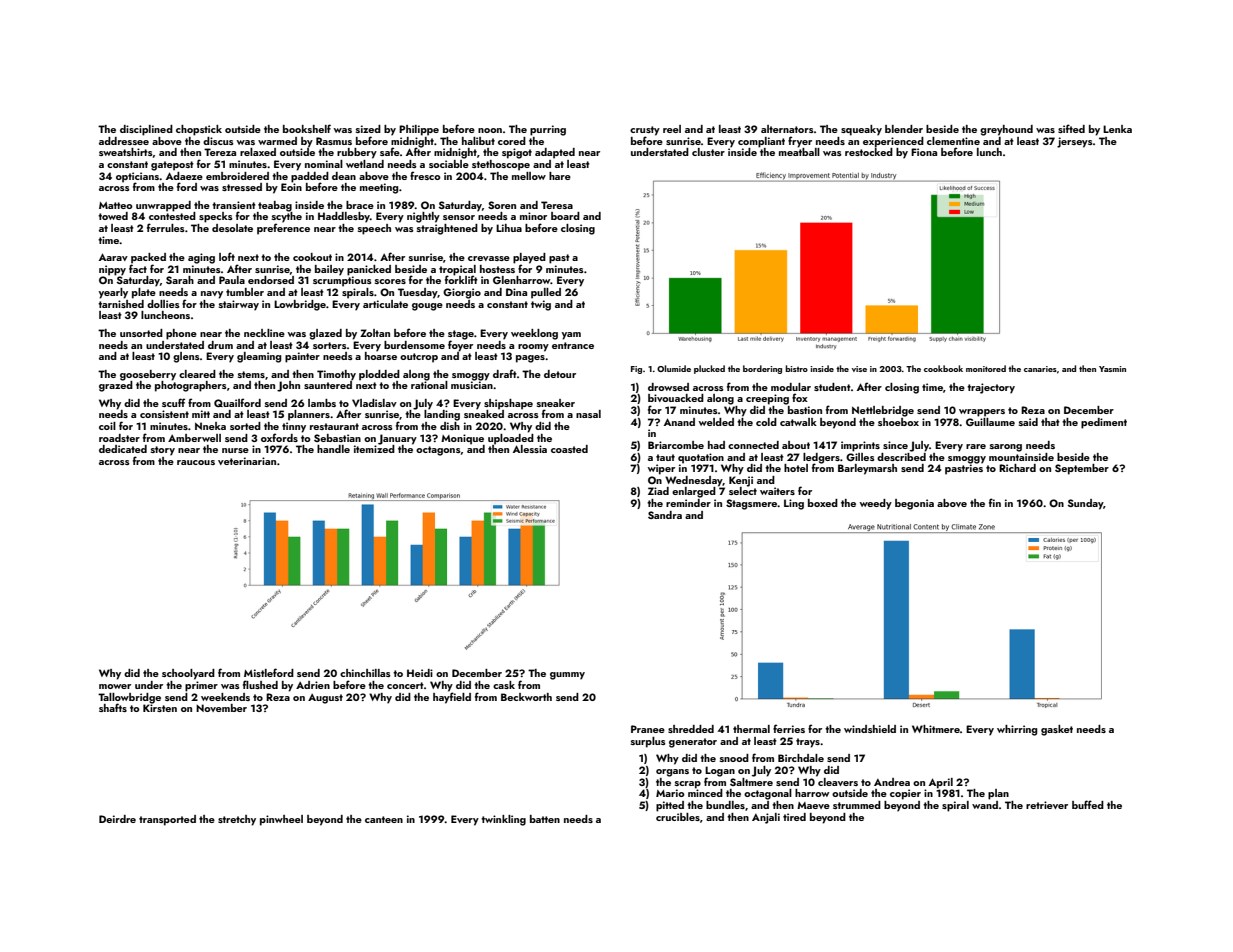 This screenshot has height=952, width=1233. What do you see at coordinates (384, 819) in the screenshot?
I see `canteen` at bounding box center [384, 819].
